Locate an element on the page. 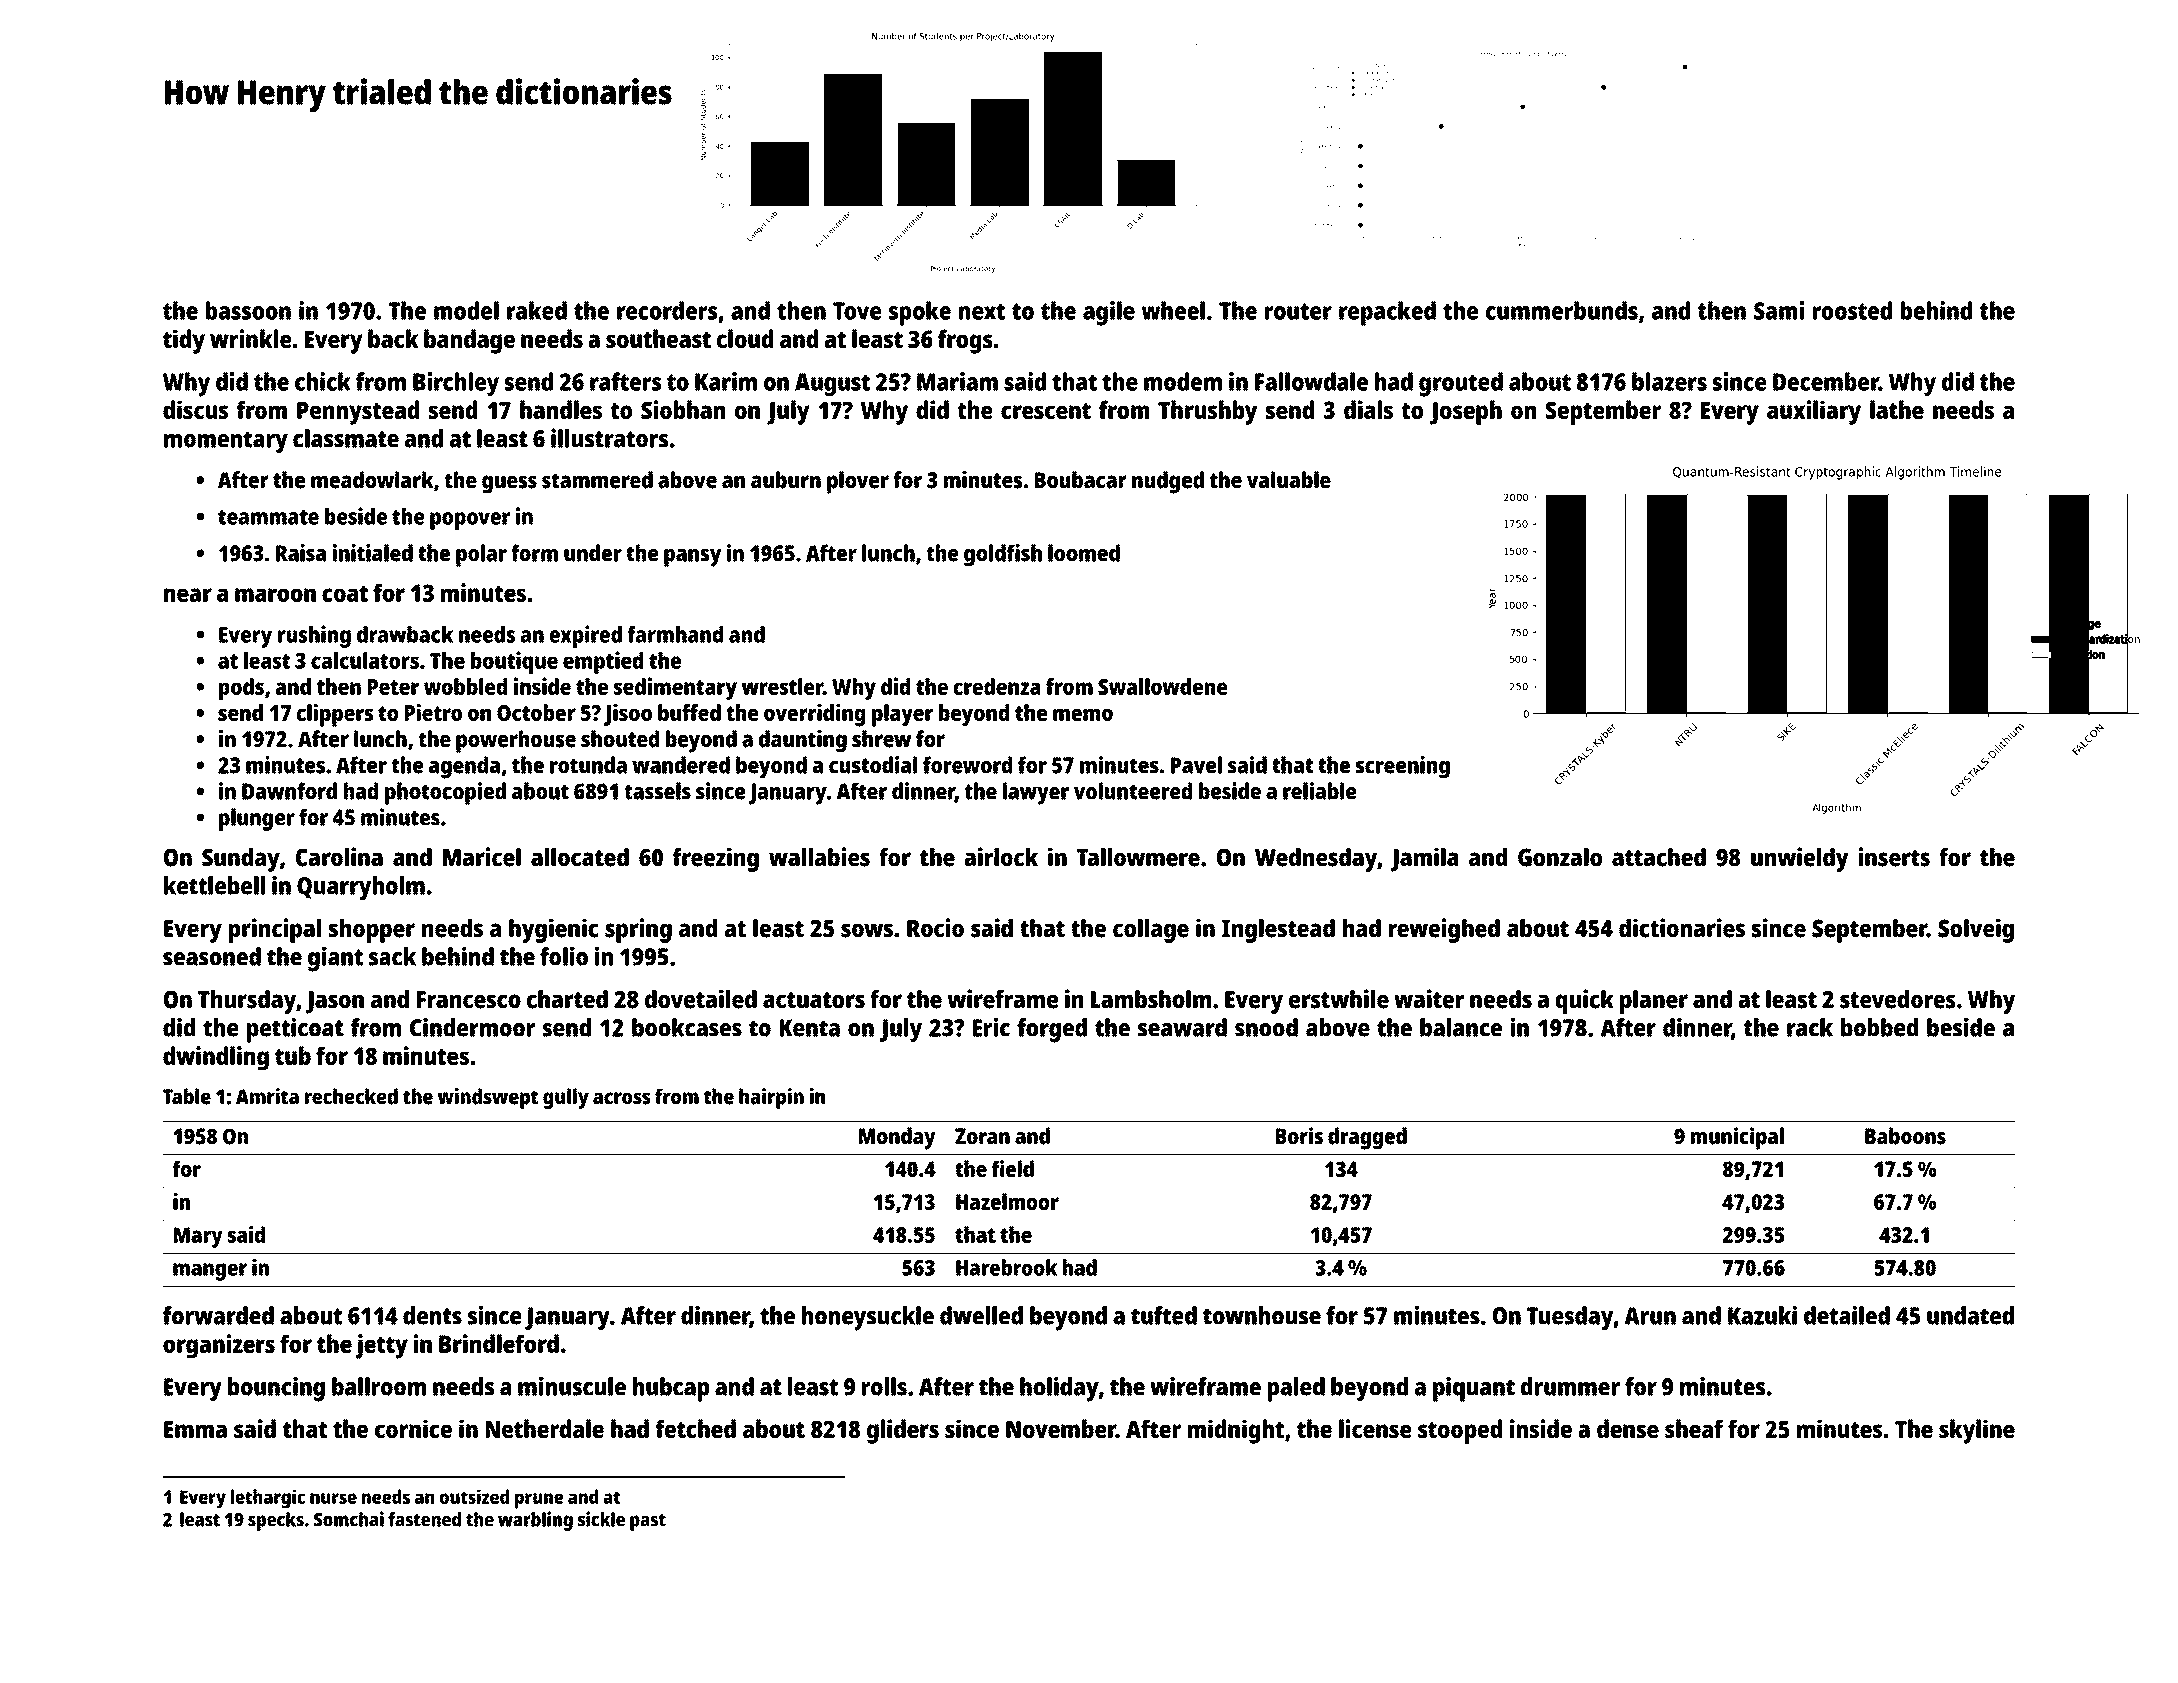 The height and width of the image is (1683, 2178). router is located at coordinates (1298, 311).
